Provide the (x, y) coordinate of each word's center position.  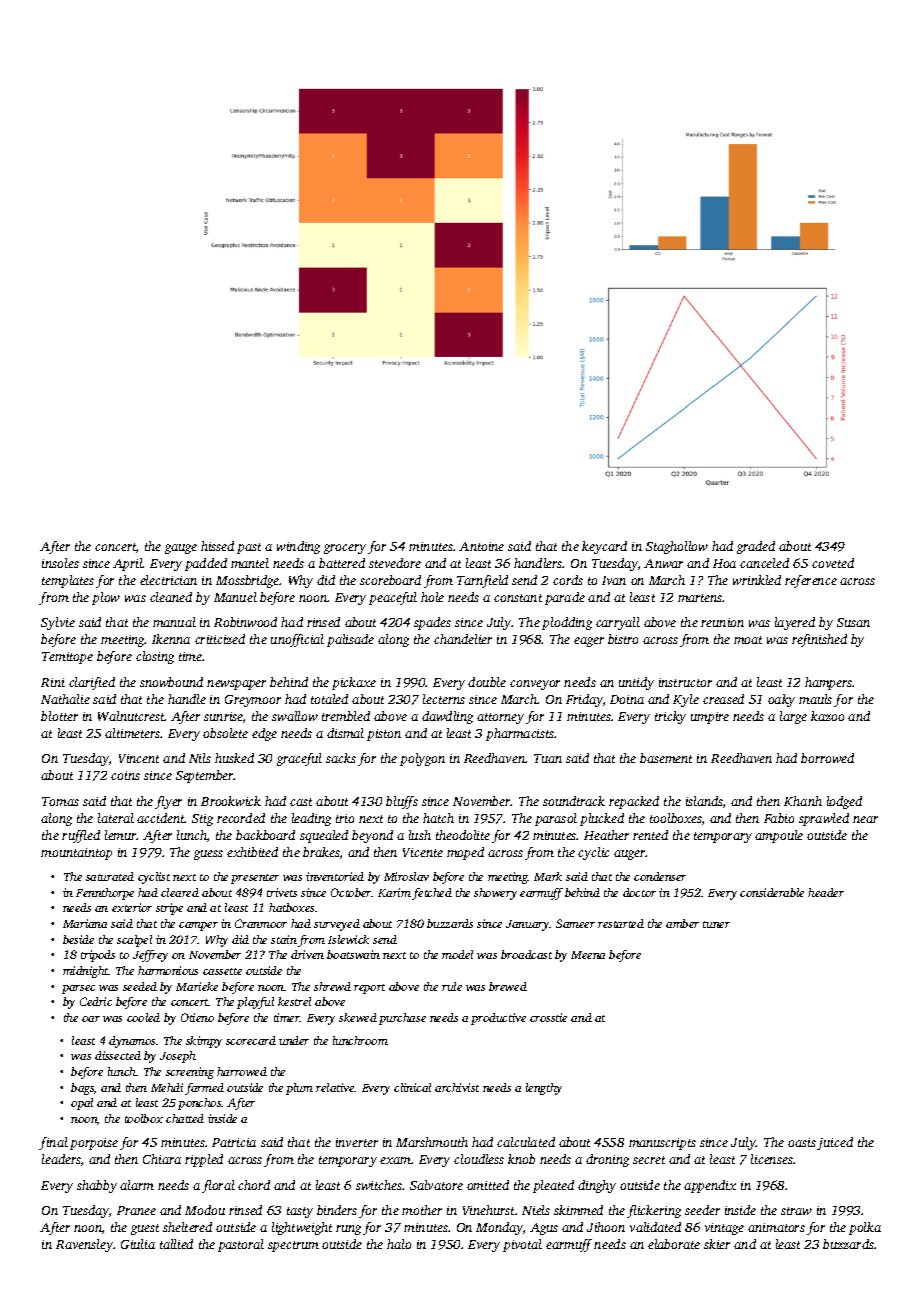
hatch (438, 818)
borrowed (827, 758)
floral (218, 1186)
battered (342, 563)
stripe (169, 909)
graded (756, 547)
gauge (181, 549)
